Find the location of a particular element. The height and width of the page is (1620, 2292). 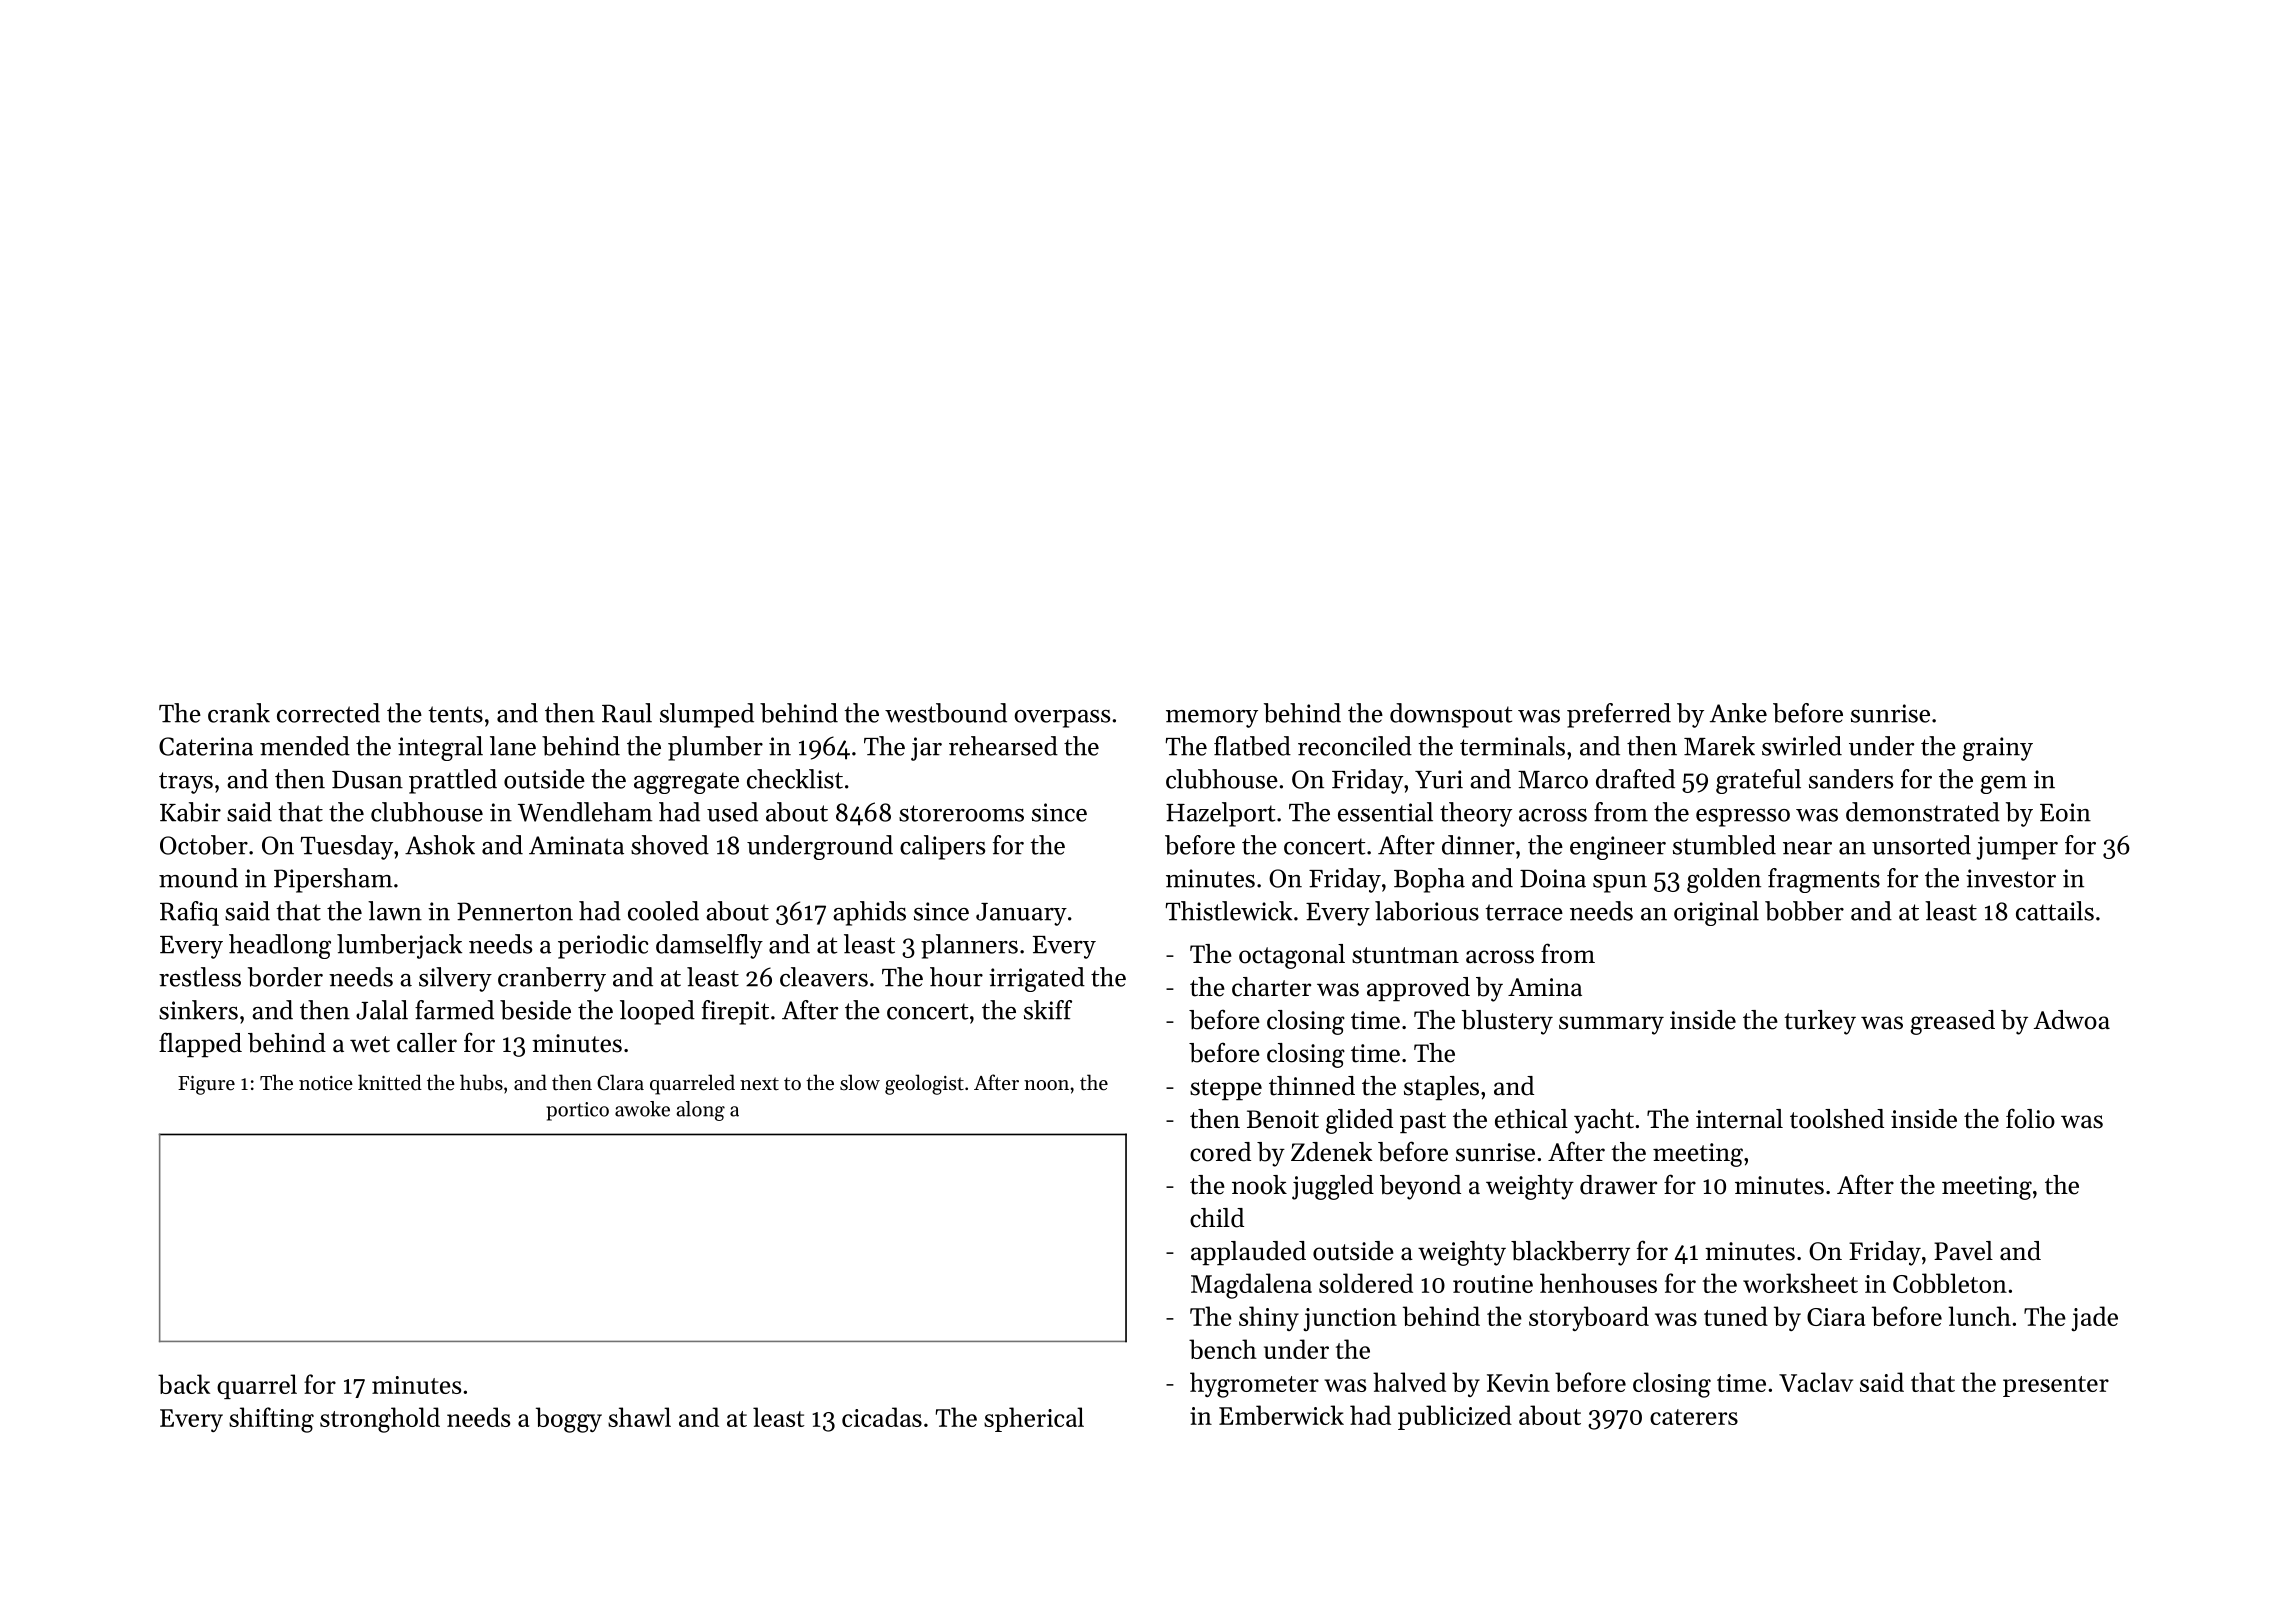

stuntman is located at coordinates (1405, 955).
